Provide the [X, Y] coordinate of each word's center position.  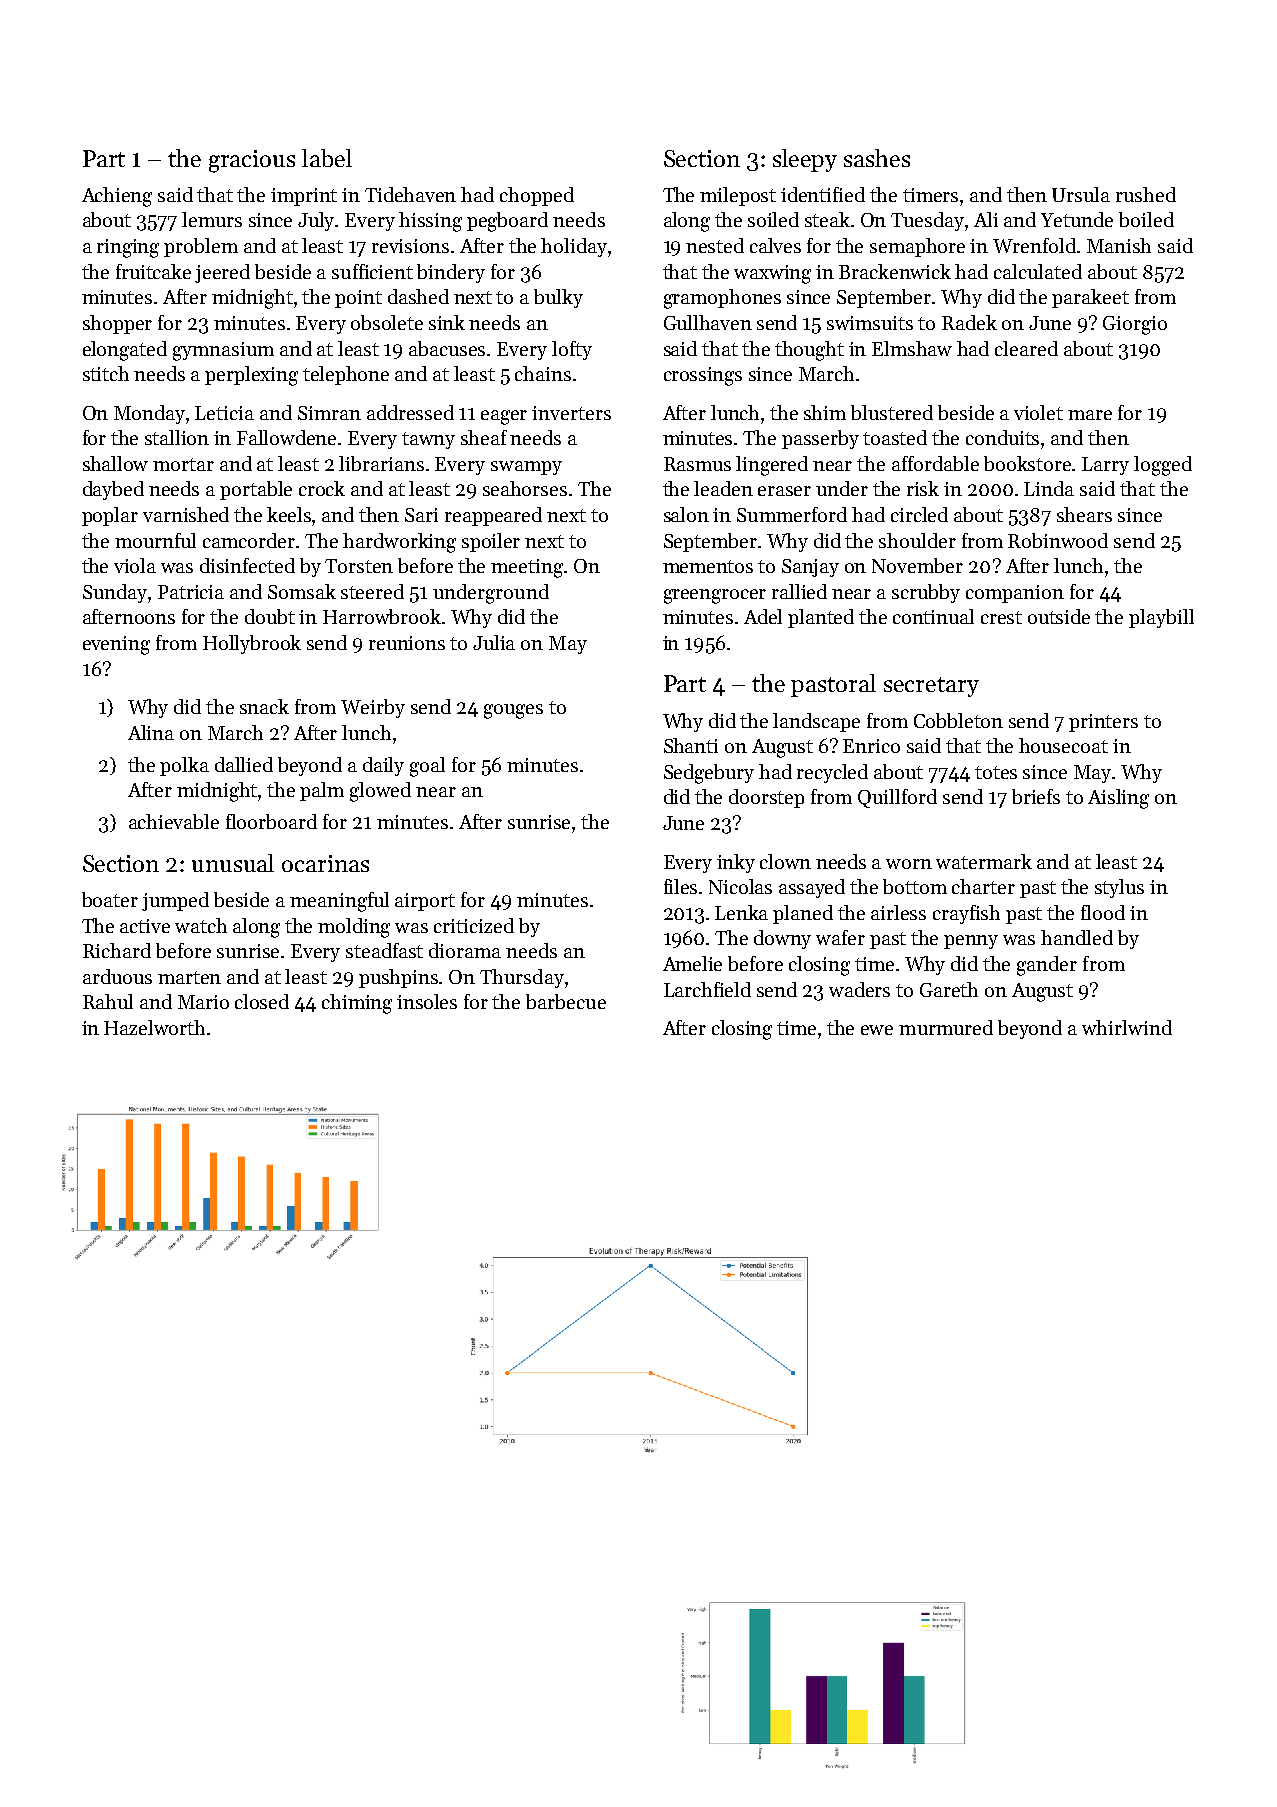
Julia [494, 642]
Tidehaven [410, 194]
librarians [381, 463]
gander [1047, 966]
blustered [892, 412]
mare [1090, 415]
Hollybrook [252, 644]
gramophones [722, 299]
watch [201, 925]
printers [1103, 723]
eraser [784, 491]
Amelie [692, 963]
